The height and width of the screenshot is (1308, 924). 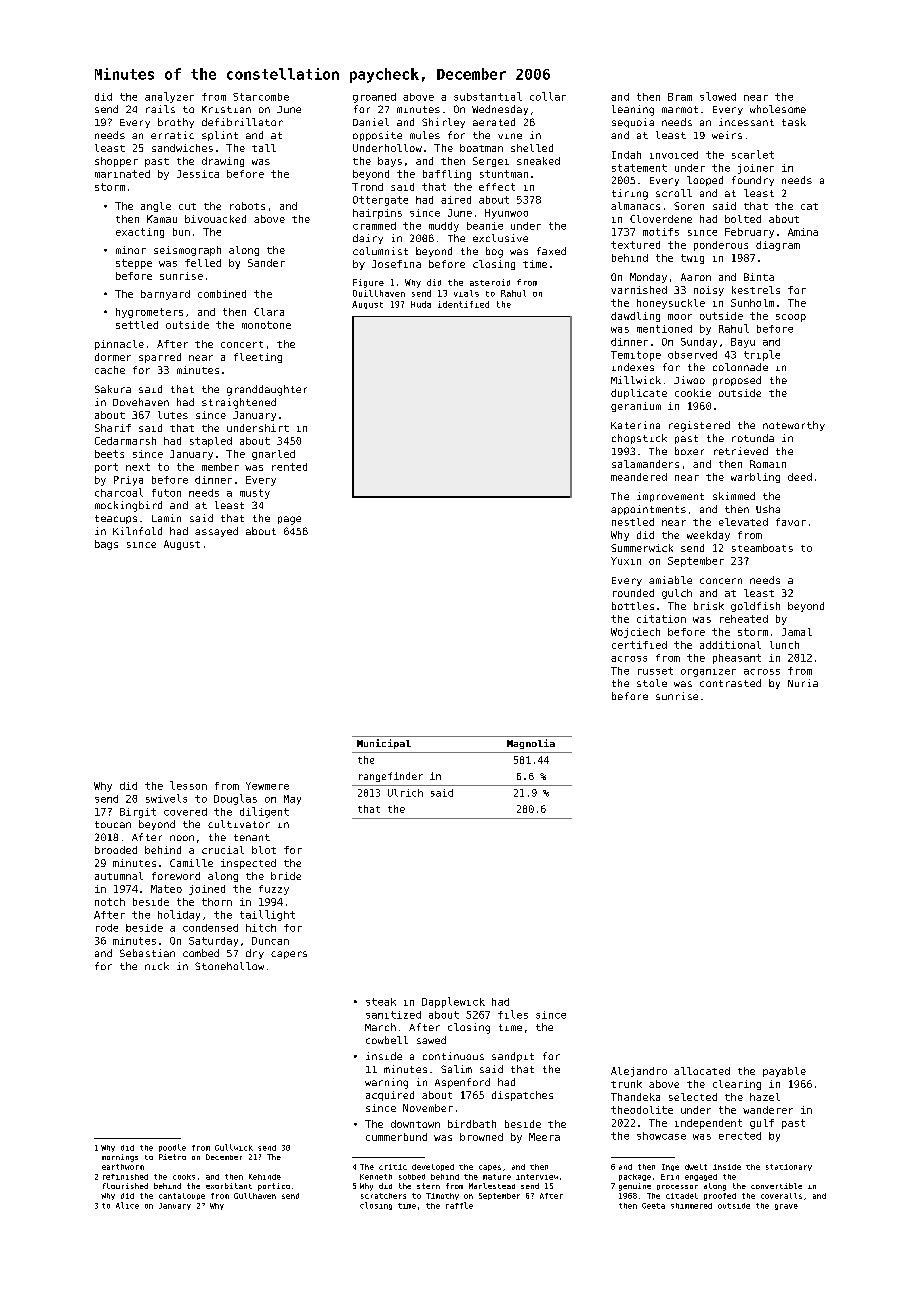 What do you see at coordinates (633, 593) in the screenshot?
I see `rounded` at bounding box center [633, 593].
